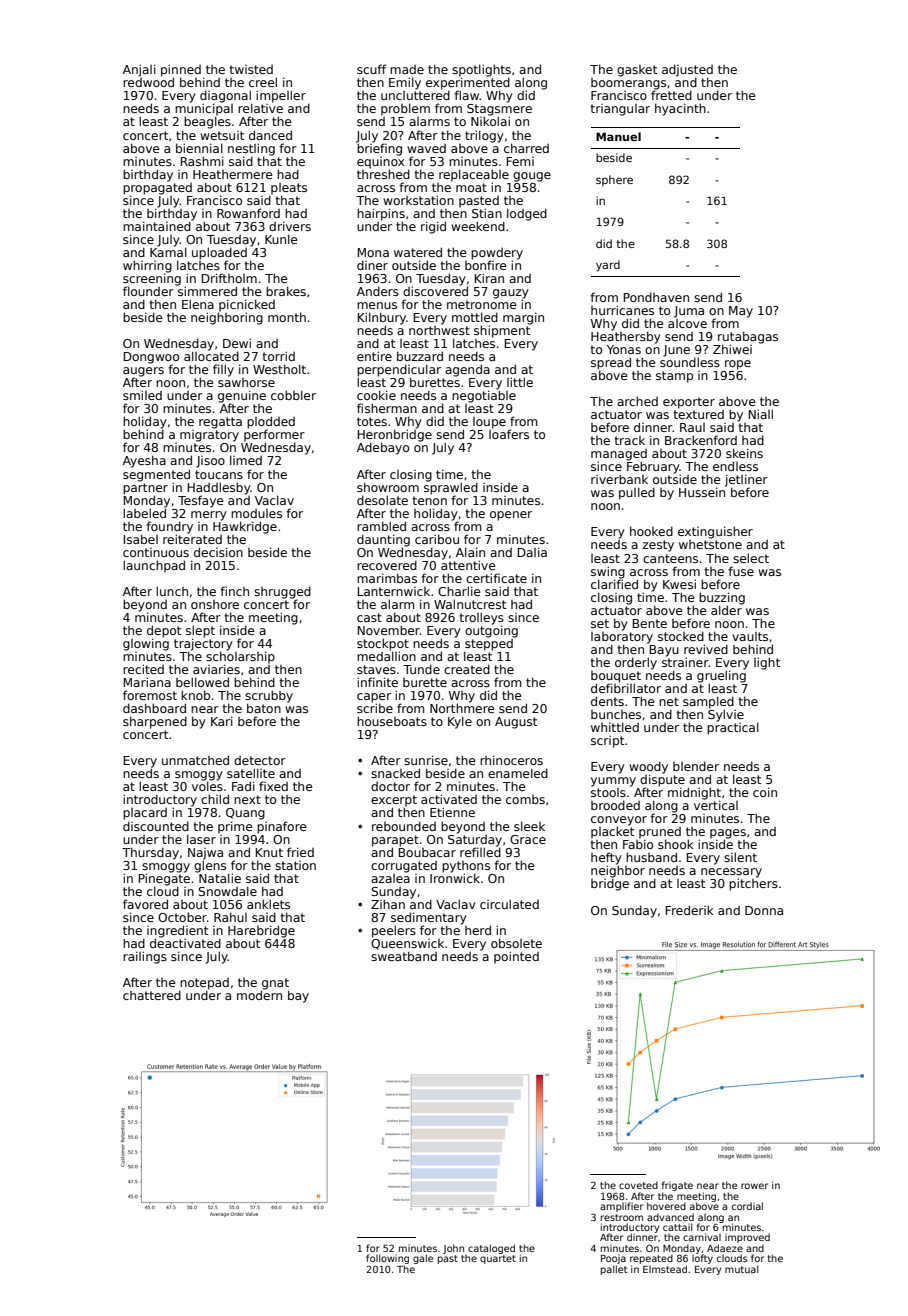  Describe the element at coordinates (754, 1186) in the image. I see `rower` at that location.
